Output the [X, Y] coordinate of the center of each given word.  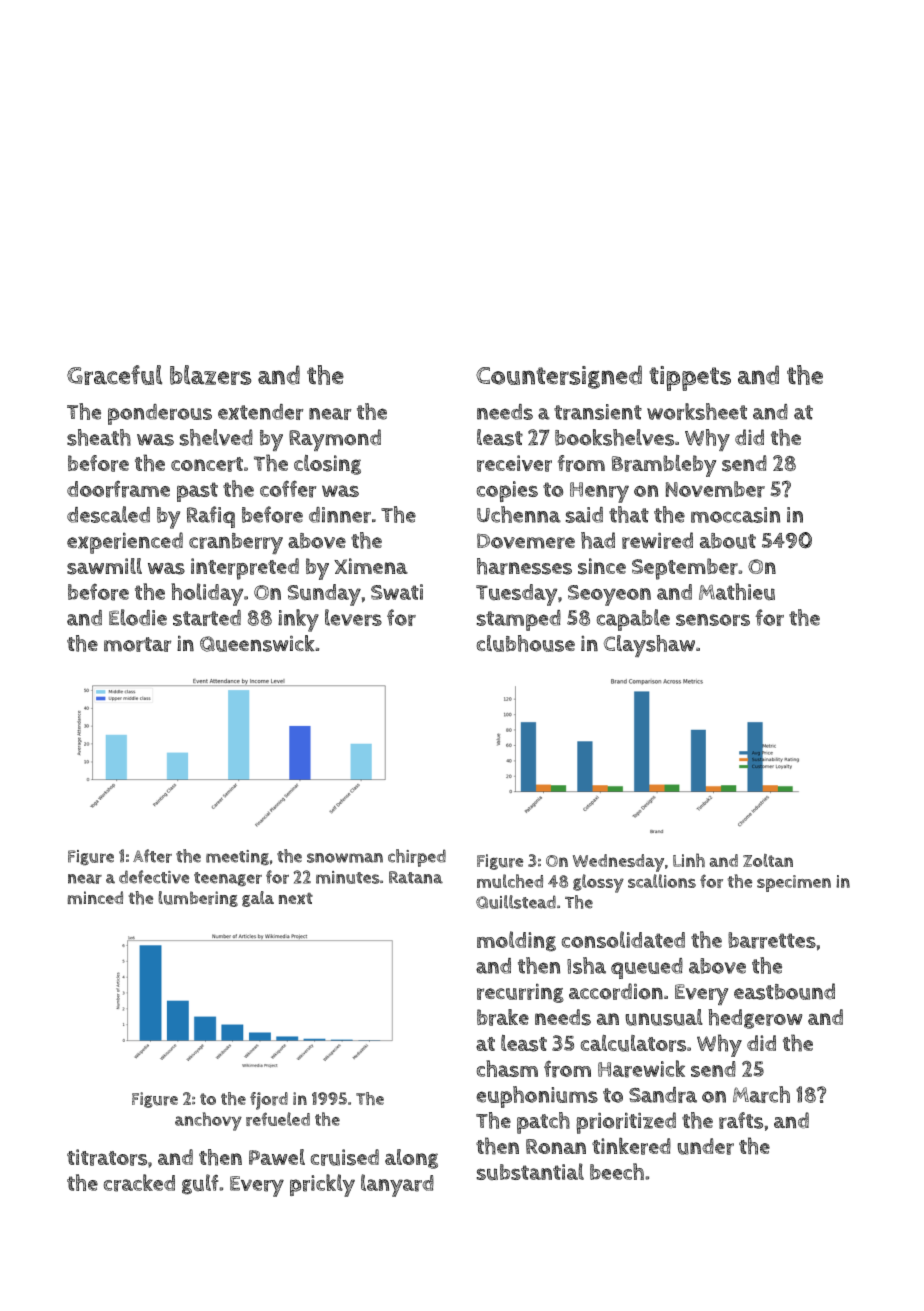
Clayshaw [649, 646]
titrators [107, 1157]
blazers [211, 375]
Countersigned [559, 377]
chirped [417, 858]
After [152, 856]
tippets [690, 378]
